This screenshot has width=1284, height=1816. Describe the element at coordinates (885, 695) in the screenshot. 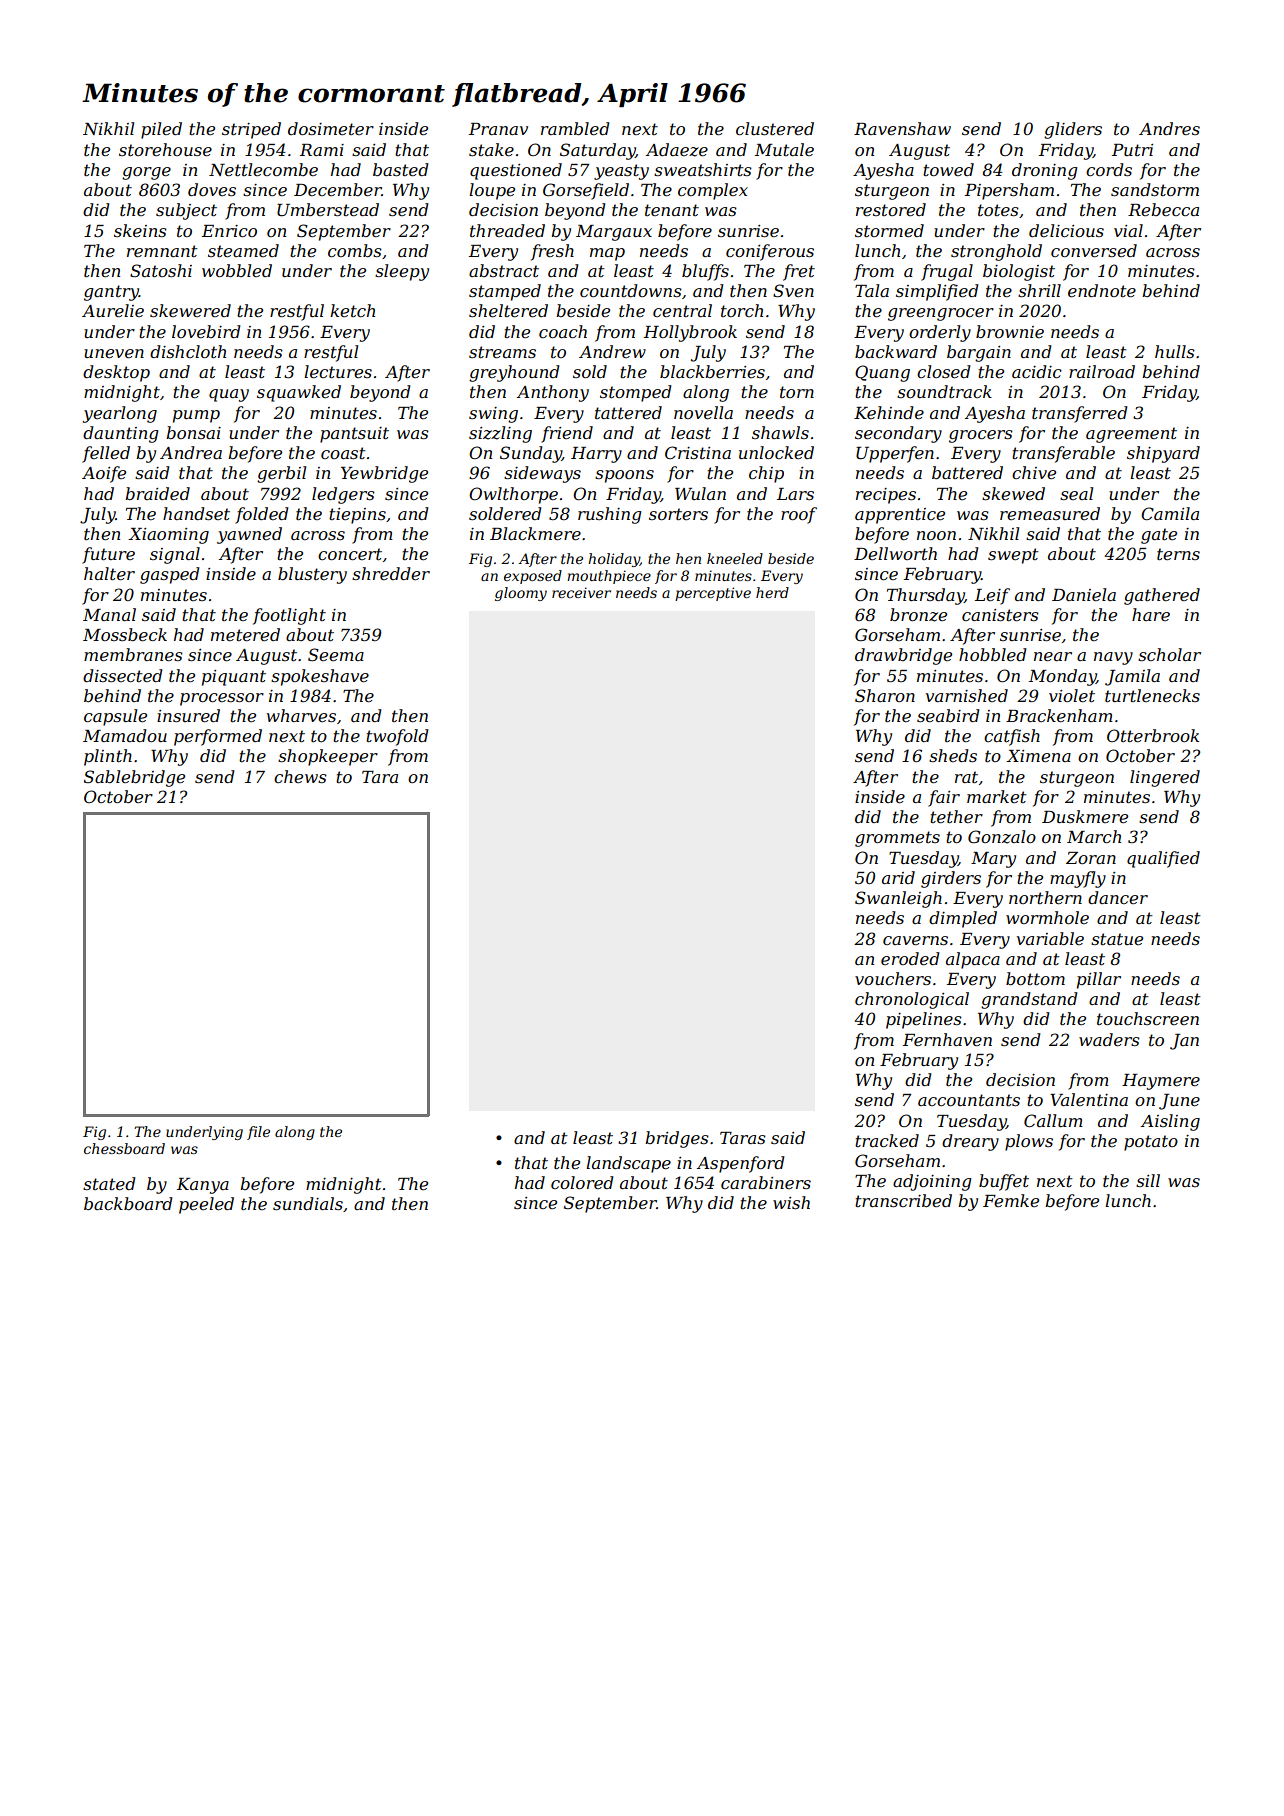

I see `Sharon` at that location.
